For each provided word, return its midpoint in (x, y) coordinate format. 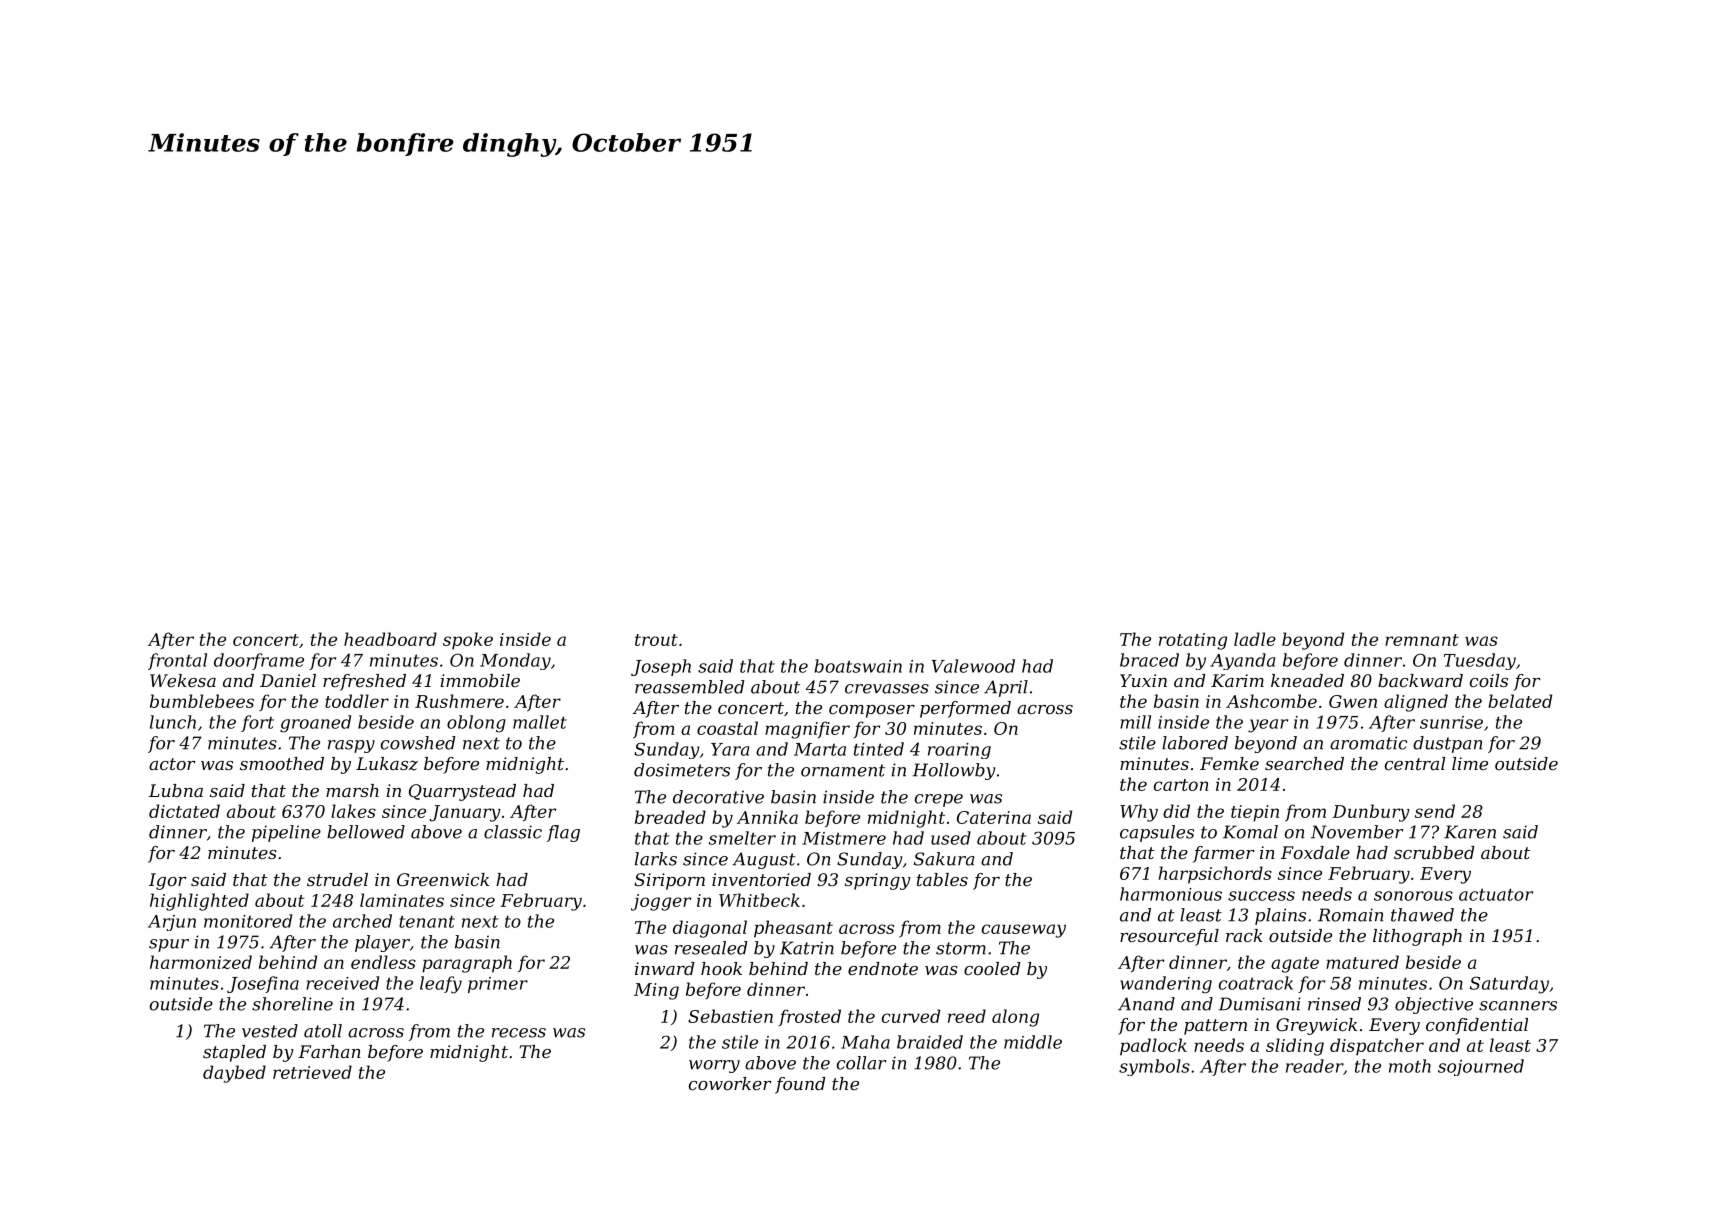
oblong (476, 724)
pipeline (286, 833)
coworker (730, 1083)
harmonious (1171, 894)
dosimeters (682, 770)
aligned (1416, 703)
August (764, 860)
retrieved (312, 1072)
